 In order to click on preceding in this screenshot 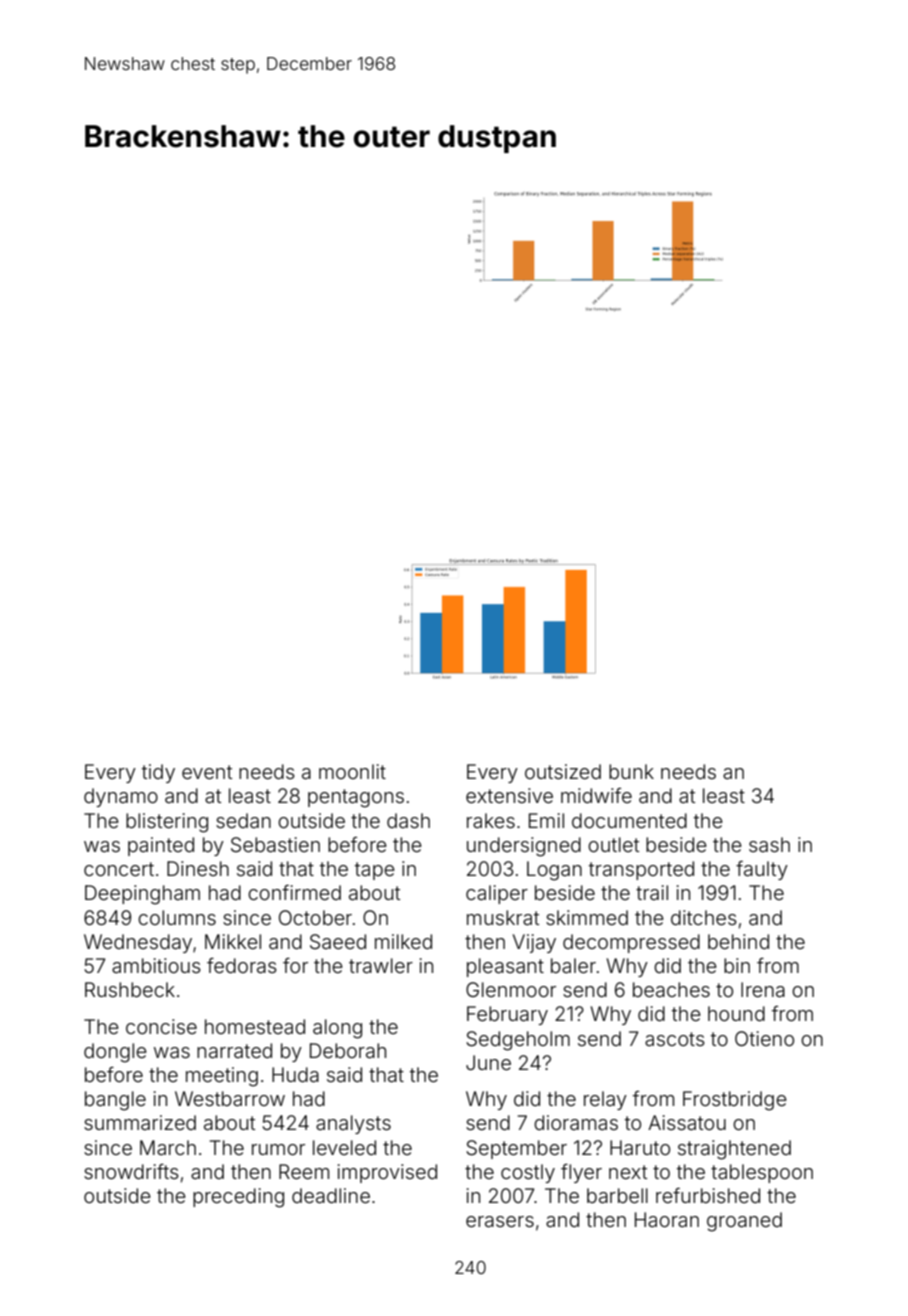, I will do `click(238, 1198)`.
